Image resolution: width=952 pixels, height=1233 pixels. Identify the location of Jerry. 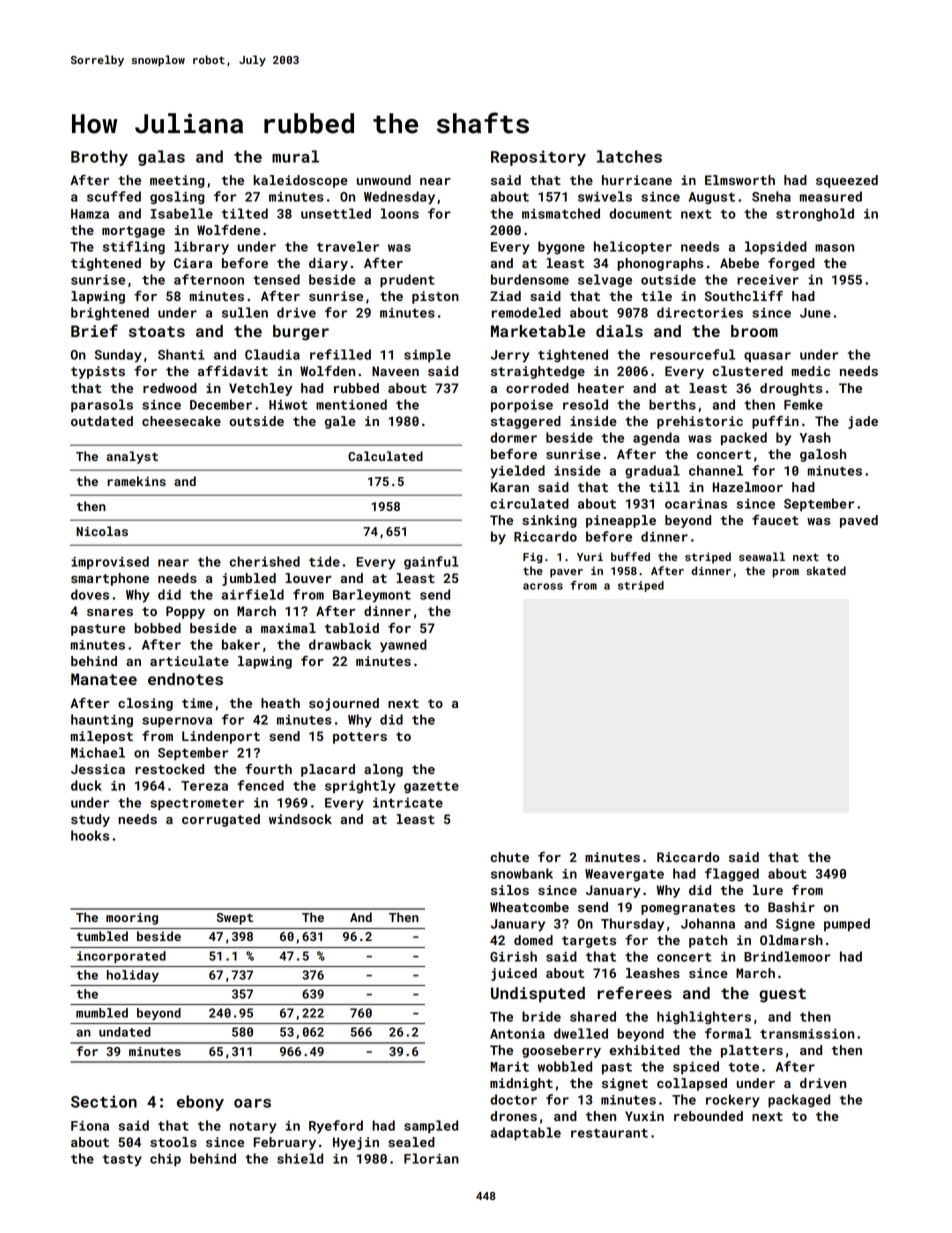
(510, 356).
